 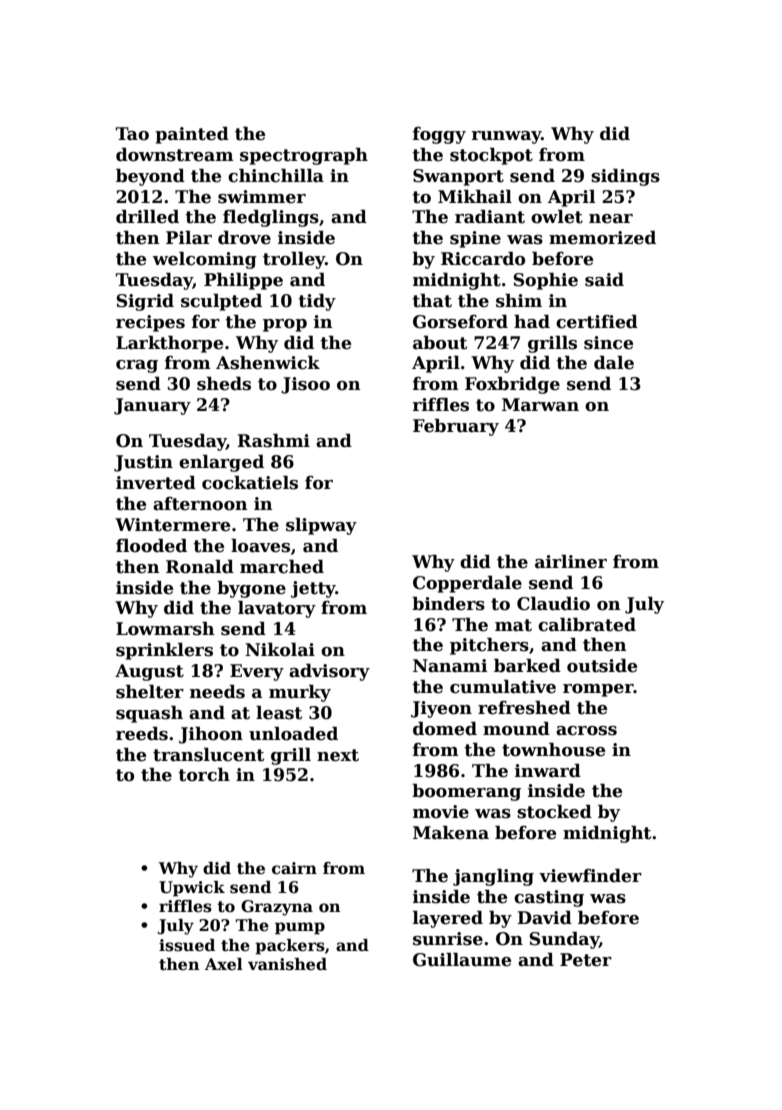 What do you see at coordinates (490, 217) in the image?
I see `radiant` at bounding box center [490, 217].
